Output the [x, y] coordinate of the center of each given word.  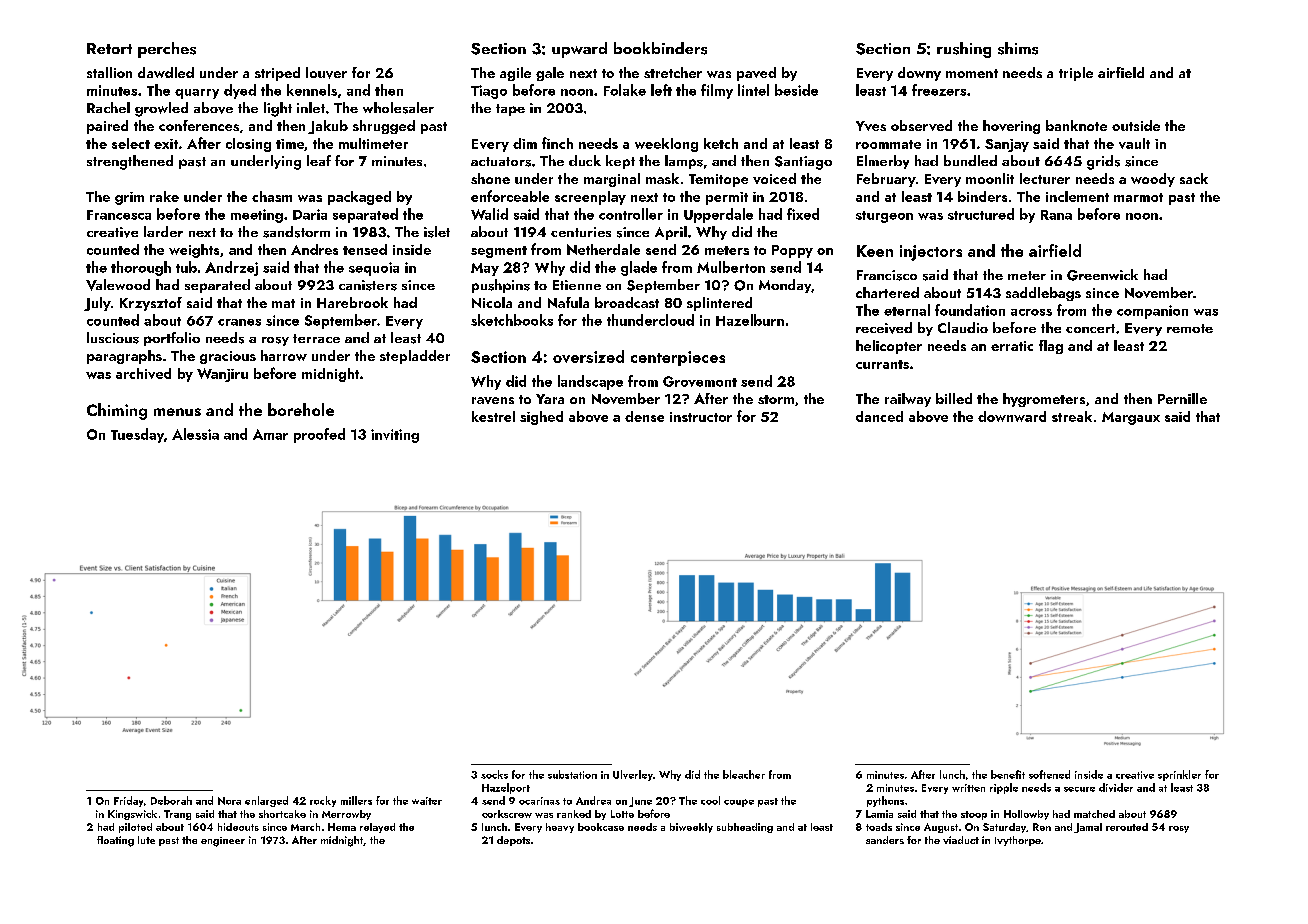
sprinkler [1179, 775]
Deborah [171, 800]
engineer [223, 842]
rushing [964, 50]
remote [1190, 328]
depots [513, 841]
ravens [493, 400]
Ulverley [633, 775]
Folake [625, 90]
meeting [257, 216]
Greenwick [1102, 275]
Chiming [117, 411]
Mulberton [731, 267]
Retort [109, 48]
